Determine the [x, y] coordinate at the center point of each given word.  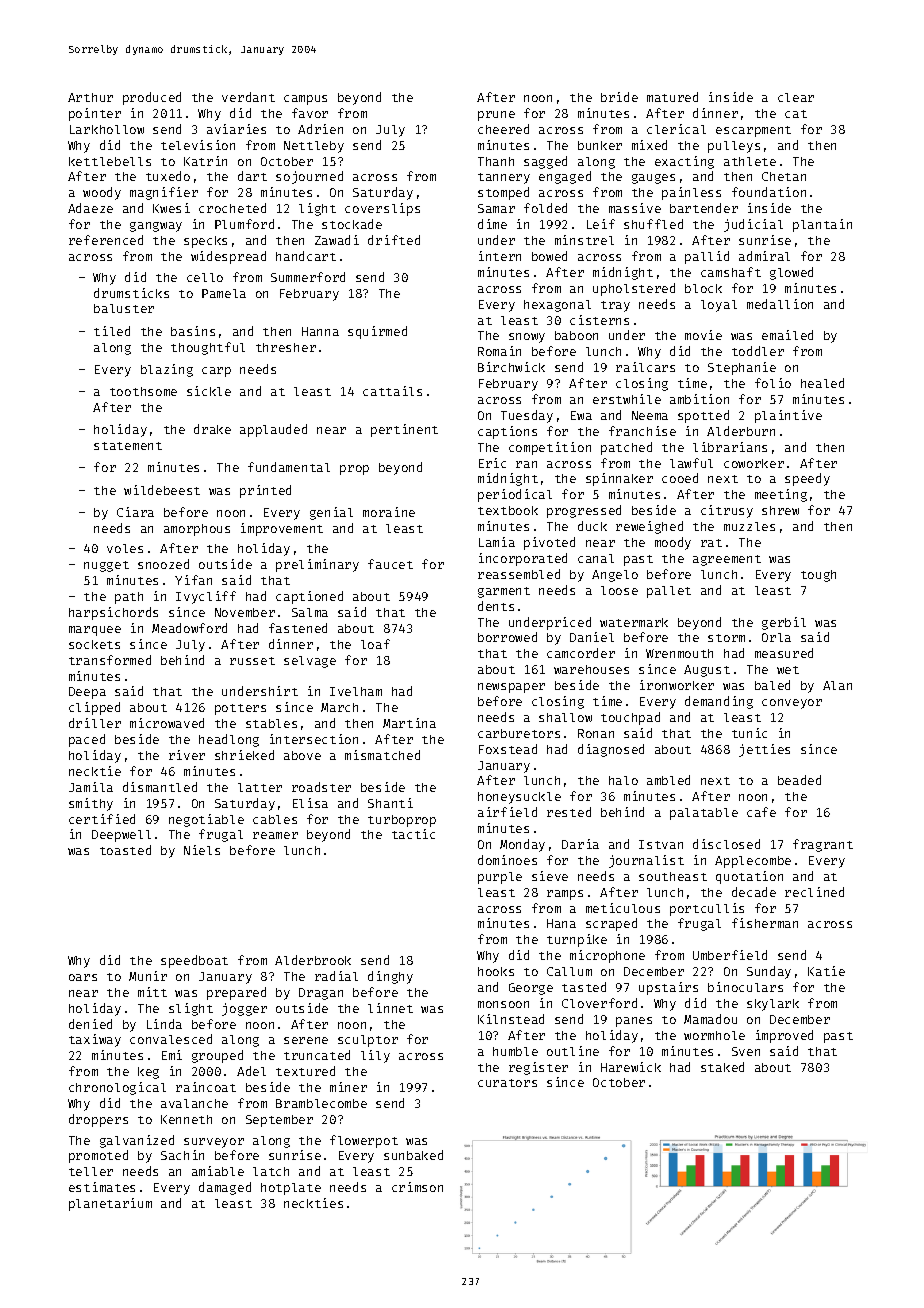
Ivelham [356, 691]
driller [95, 723]
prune [496, 116]
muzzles [749, 526]
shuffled [653, 224]
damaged [225, 1188]
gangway [156, 227]
